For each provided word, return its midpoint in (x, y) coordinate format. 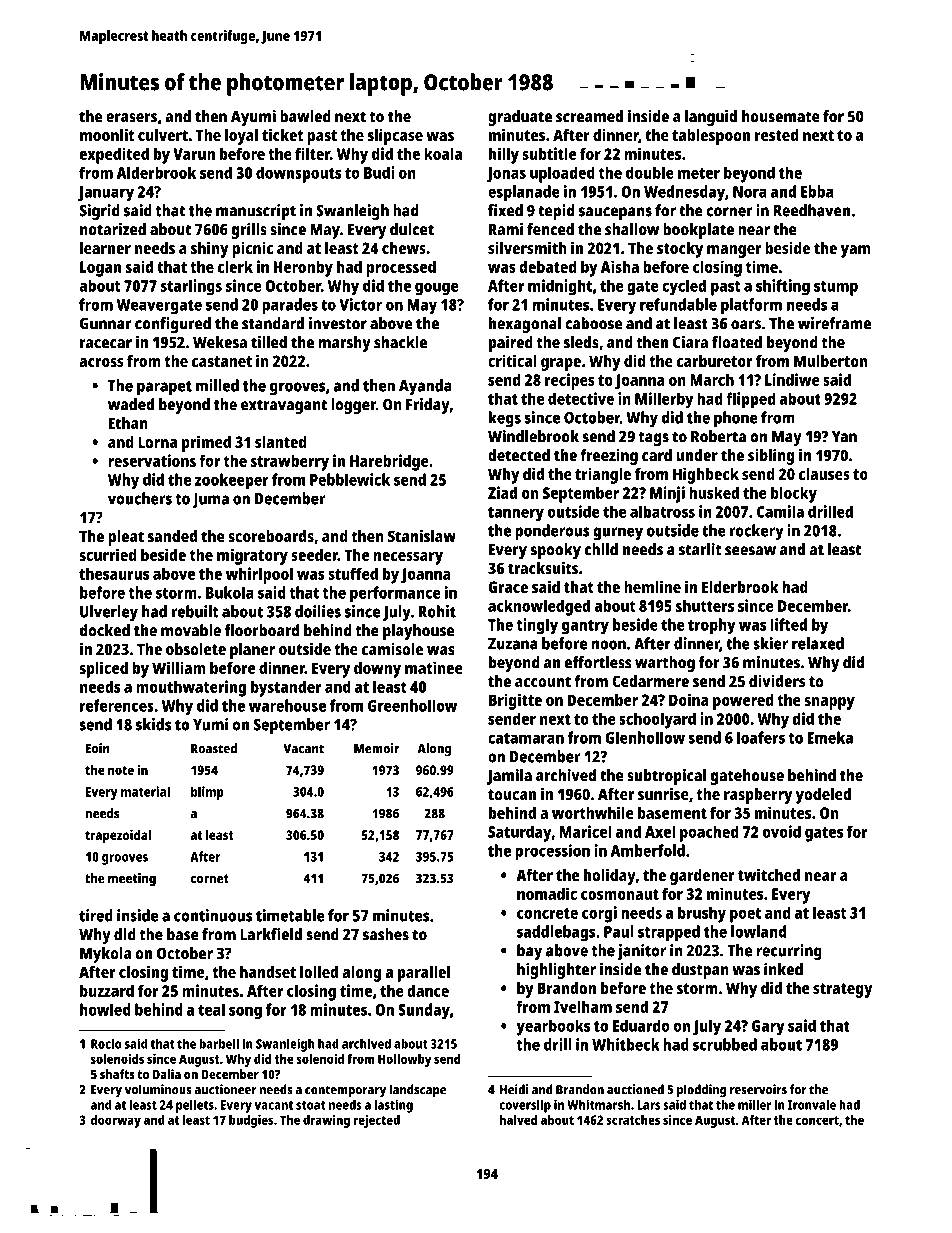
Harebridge (389, 462)
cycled (684, 287)
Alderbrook (156, 172)
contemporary (345, 1091)
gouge (437, 289)
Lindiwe (792, 379)
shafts (117, 1074)
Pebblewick (350, 479)
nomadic (547, 893)
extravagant (284, 406)
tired (96, 915)
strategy (843, 990)
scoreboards (271, 536)
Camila (780, 511)
